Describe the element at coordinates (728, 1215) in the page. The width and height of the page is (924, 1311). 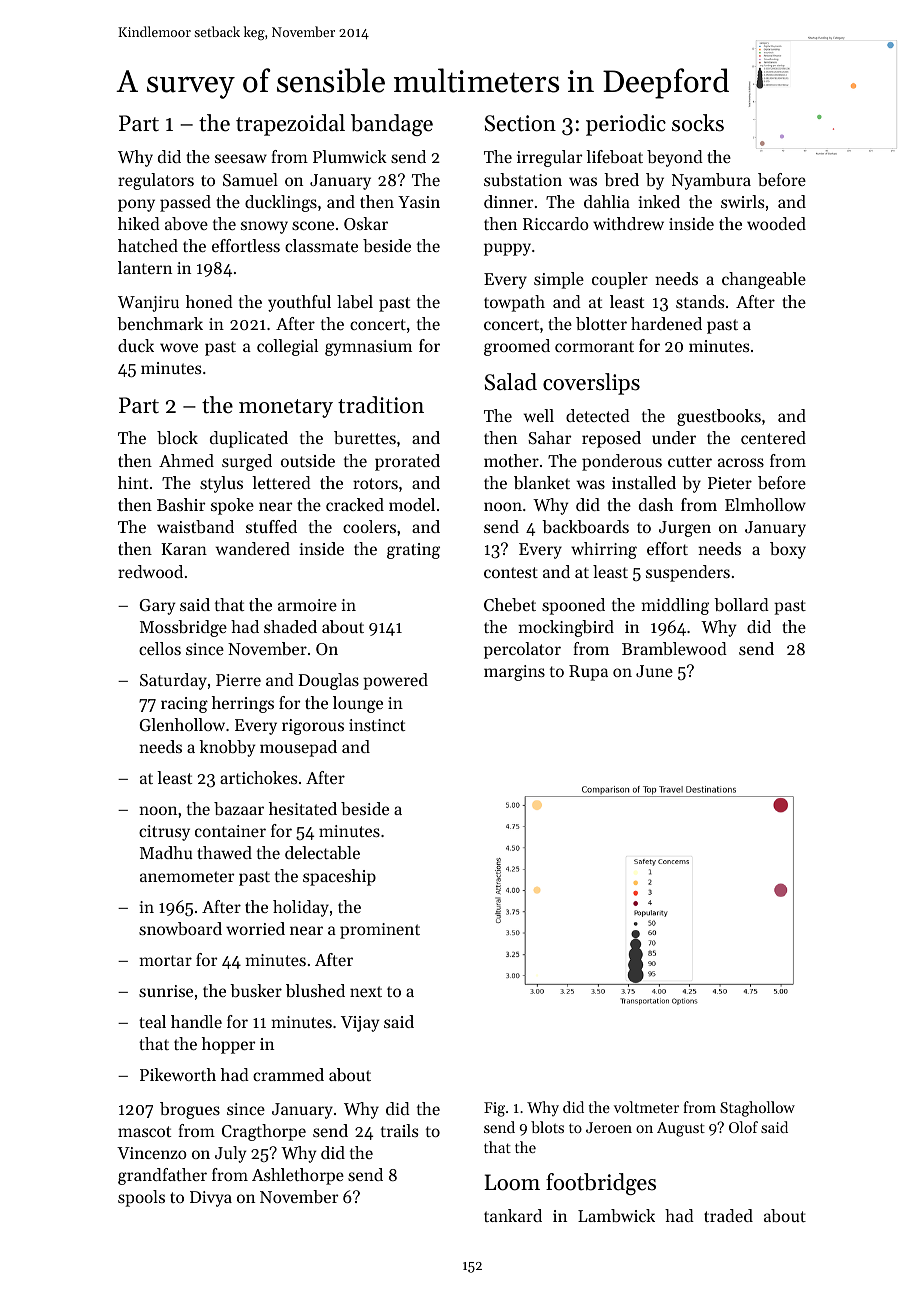
I see `traded` at that location.
